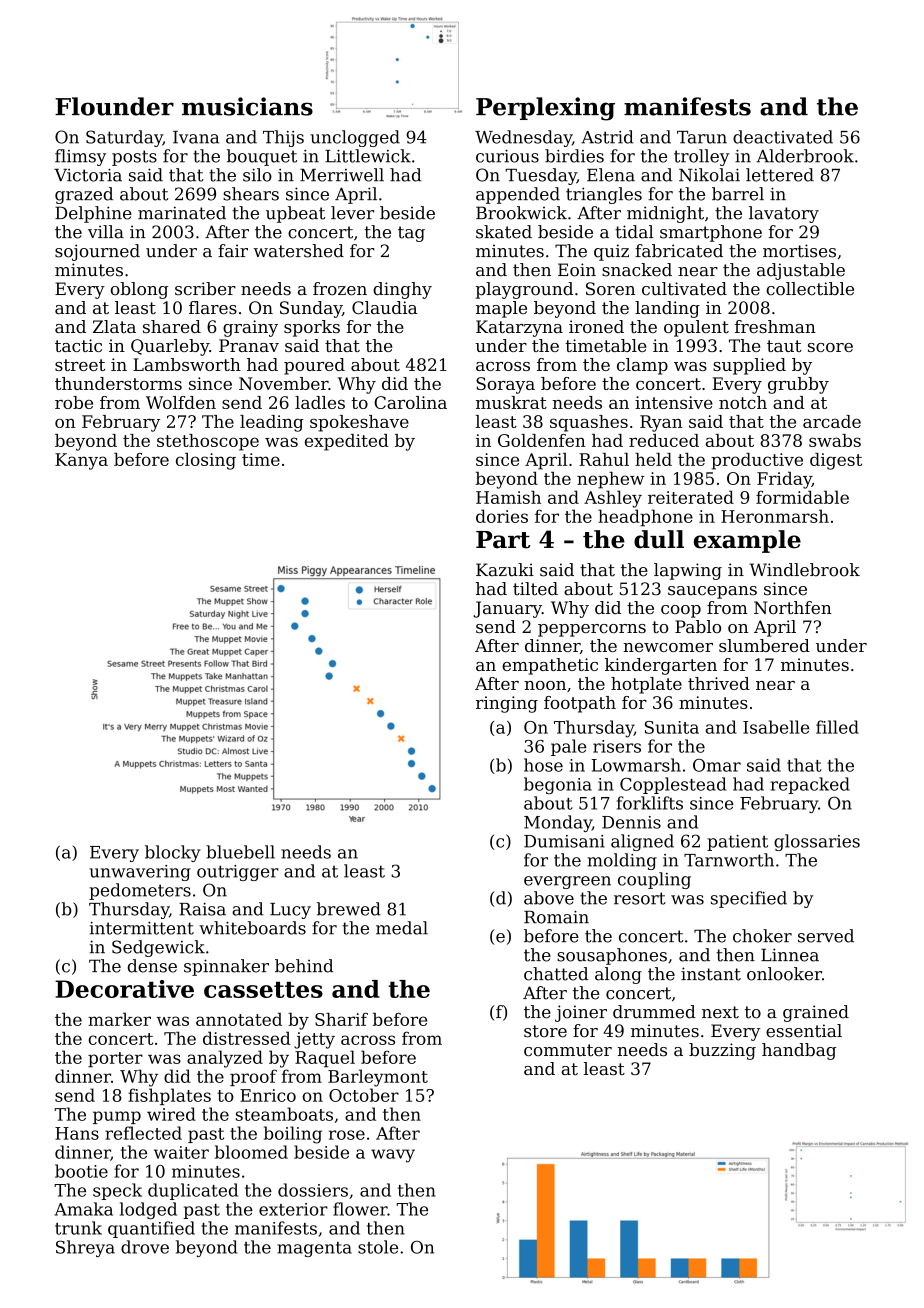 This document has height=1308, width=924. Describe the element at coordinates (798, 385) in the document. I see `grubby` at that location.
